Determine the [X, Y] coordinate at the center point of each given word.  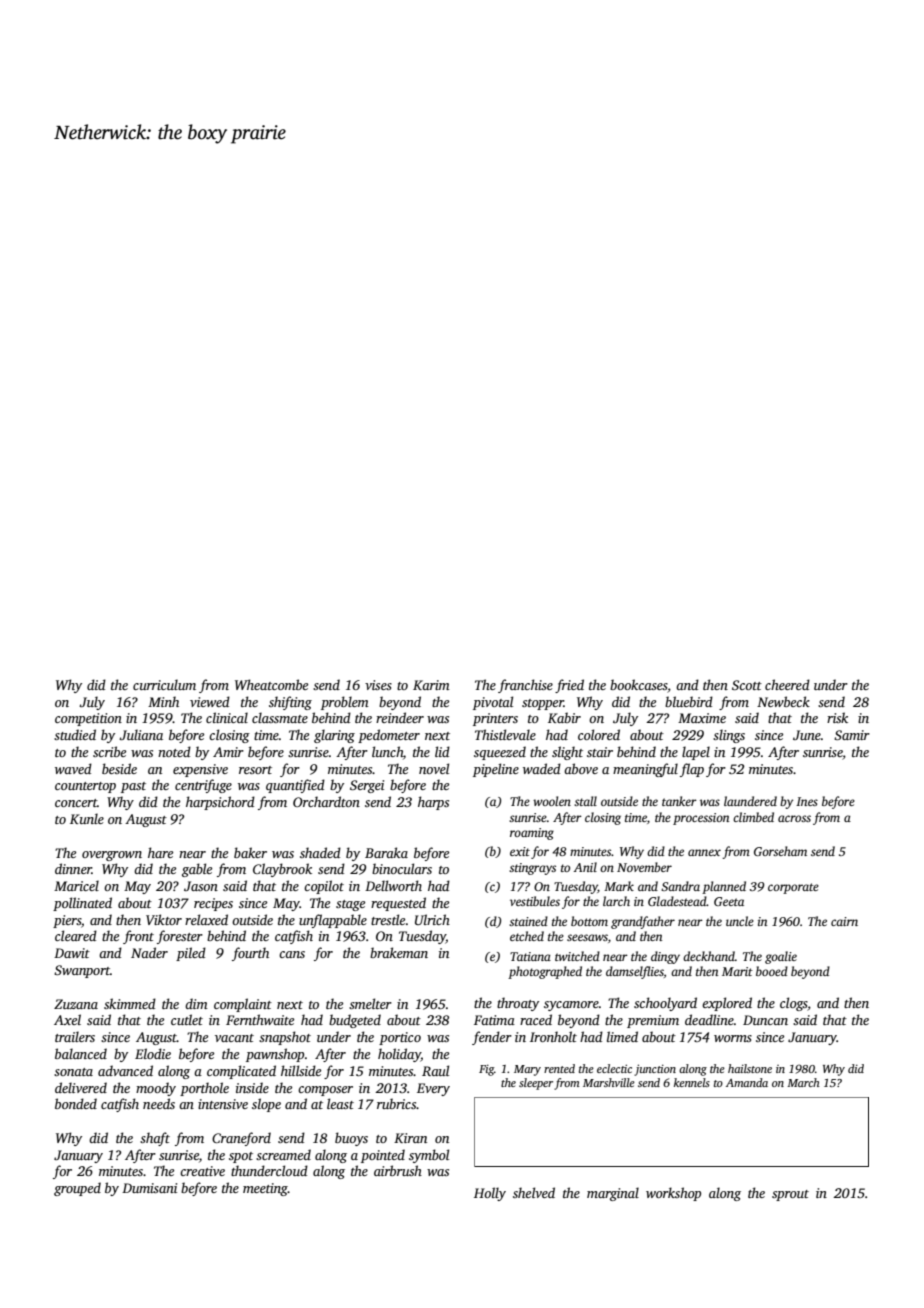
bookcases [639, 684]
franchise [525, 686]
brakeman [399, 952]
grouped [77, 1189]
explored [727, 1004]
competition [88, 719]
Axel [67, 1019]
